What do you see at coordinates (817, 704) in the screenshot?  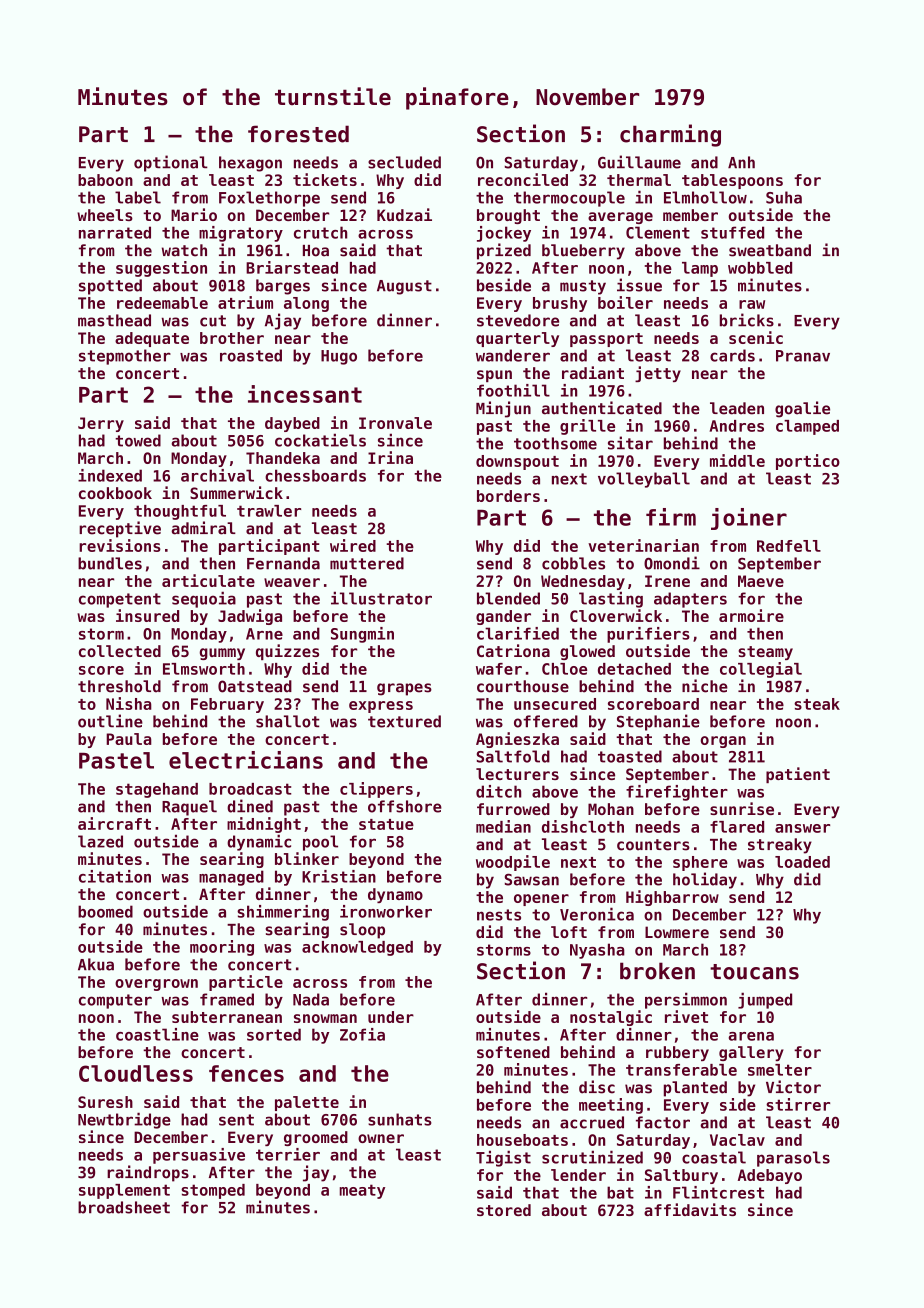 I see `steak` at bounding box center [817, 704].
